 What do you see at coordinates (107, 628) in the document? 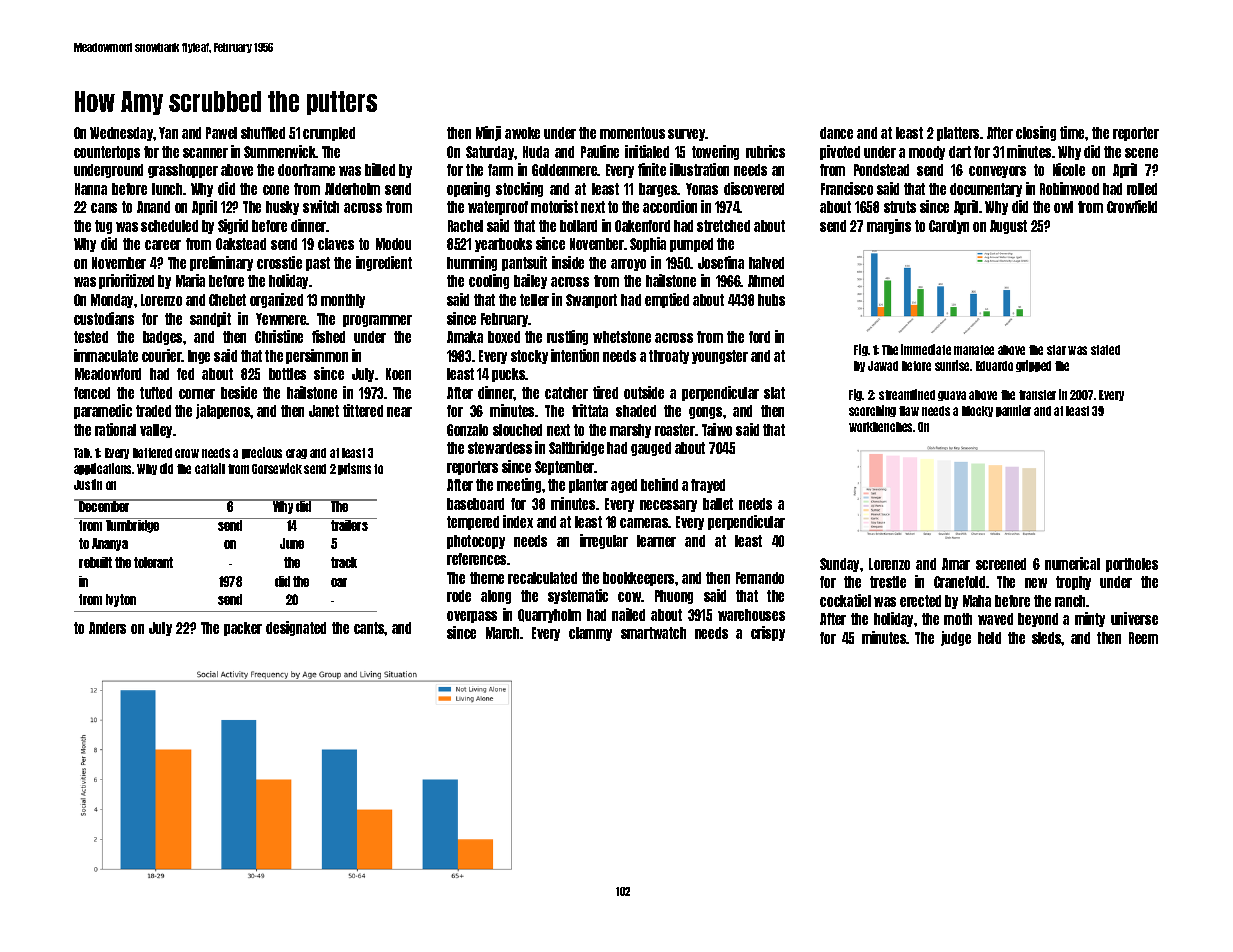
I see `Anders` at bounding box center [107, 628].
